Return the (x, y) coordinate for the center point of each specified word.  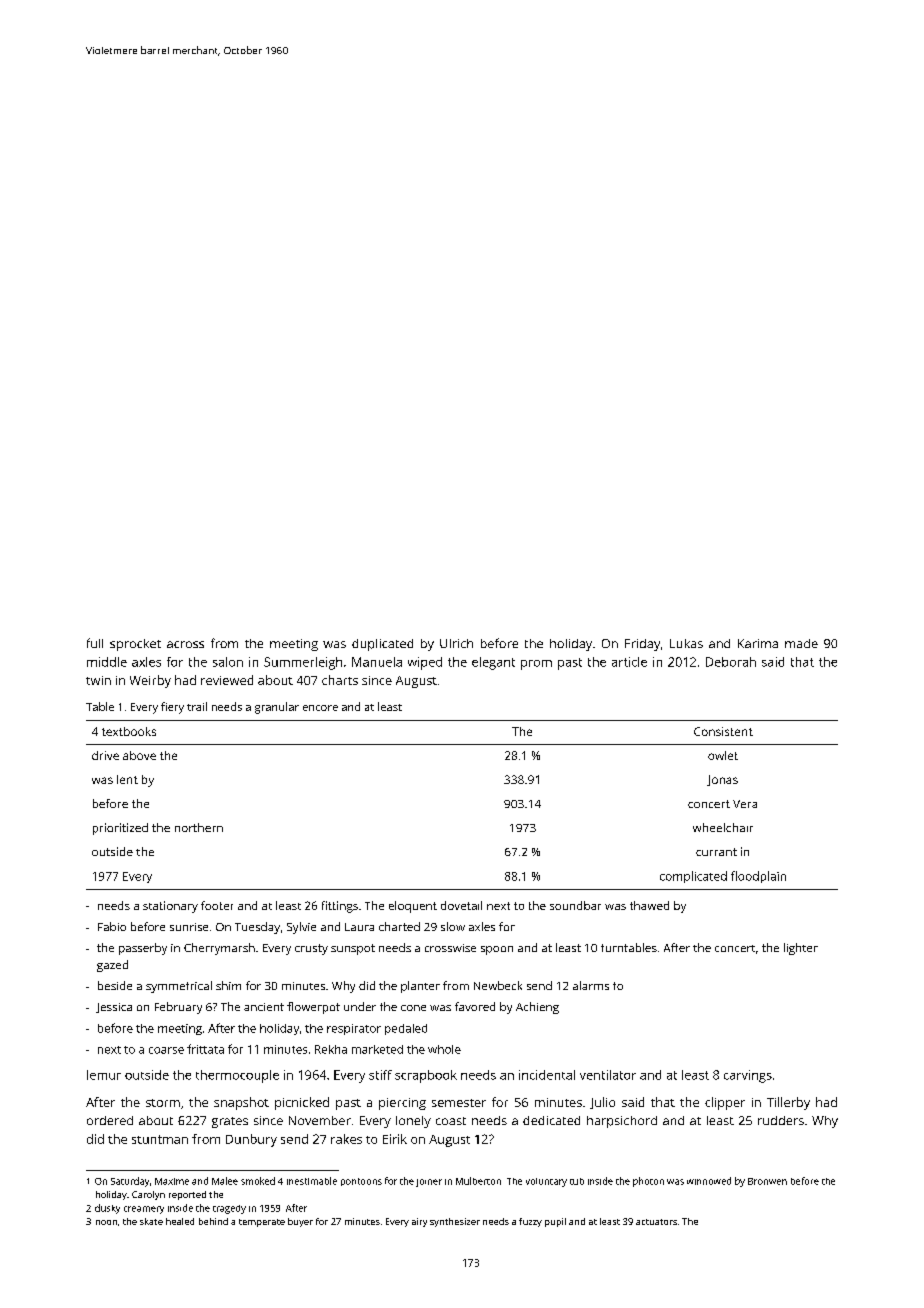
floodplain (758, 877)
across (185, 644)
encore (320, 708)
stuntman (160, 1139)
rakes (346, 1139)
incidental (547, 1075)
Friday (642, 645)
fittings (340, 907)
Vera (745, 804)
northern (199, 827)
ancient (264, 1007)
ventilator (608, 1075)
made (801, 643)
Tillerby (788, 1103)
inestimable (312, 1181)
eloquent (413, 907)
